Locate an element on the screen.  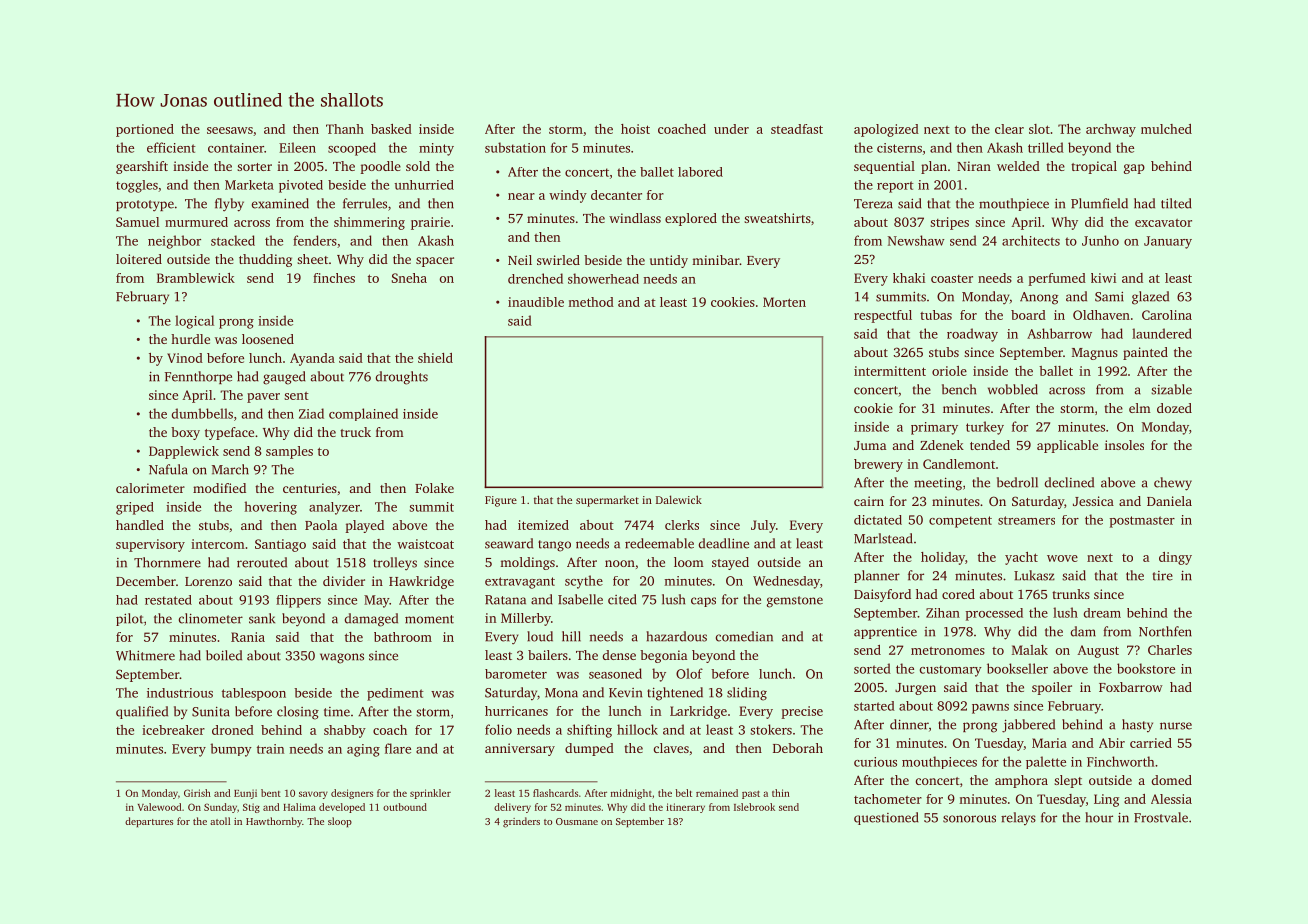
Frostvale is located at coordinates (1161, 817).
